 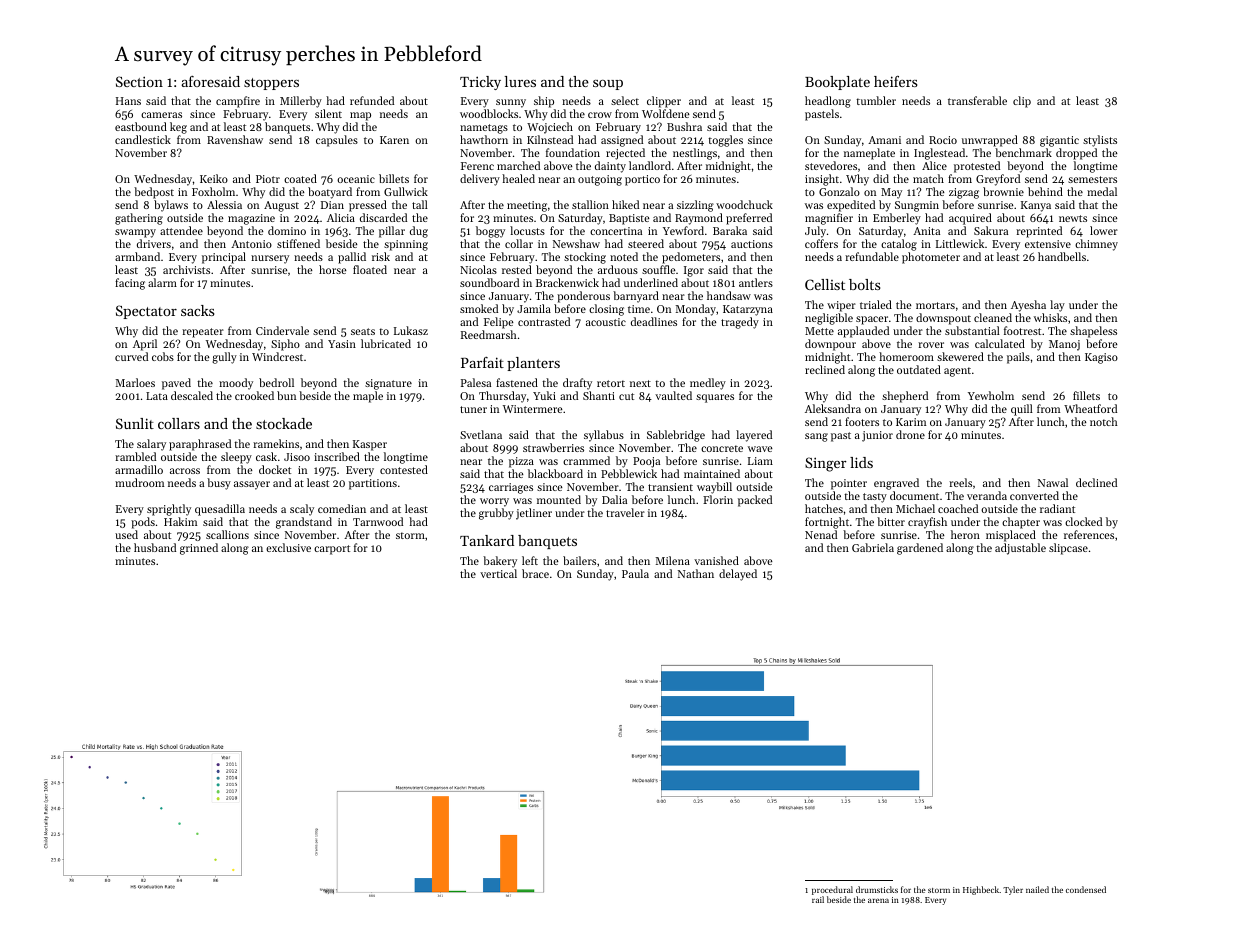 I want to click on nailed, so click(x=1037, y=889).
